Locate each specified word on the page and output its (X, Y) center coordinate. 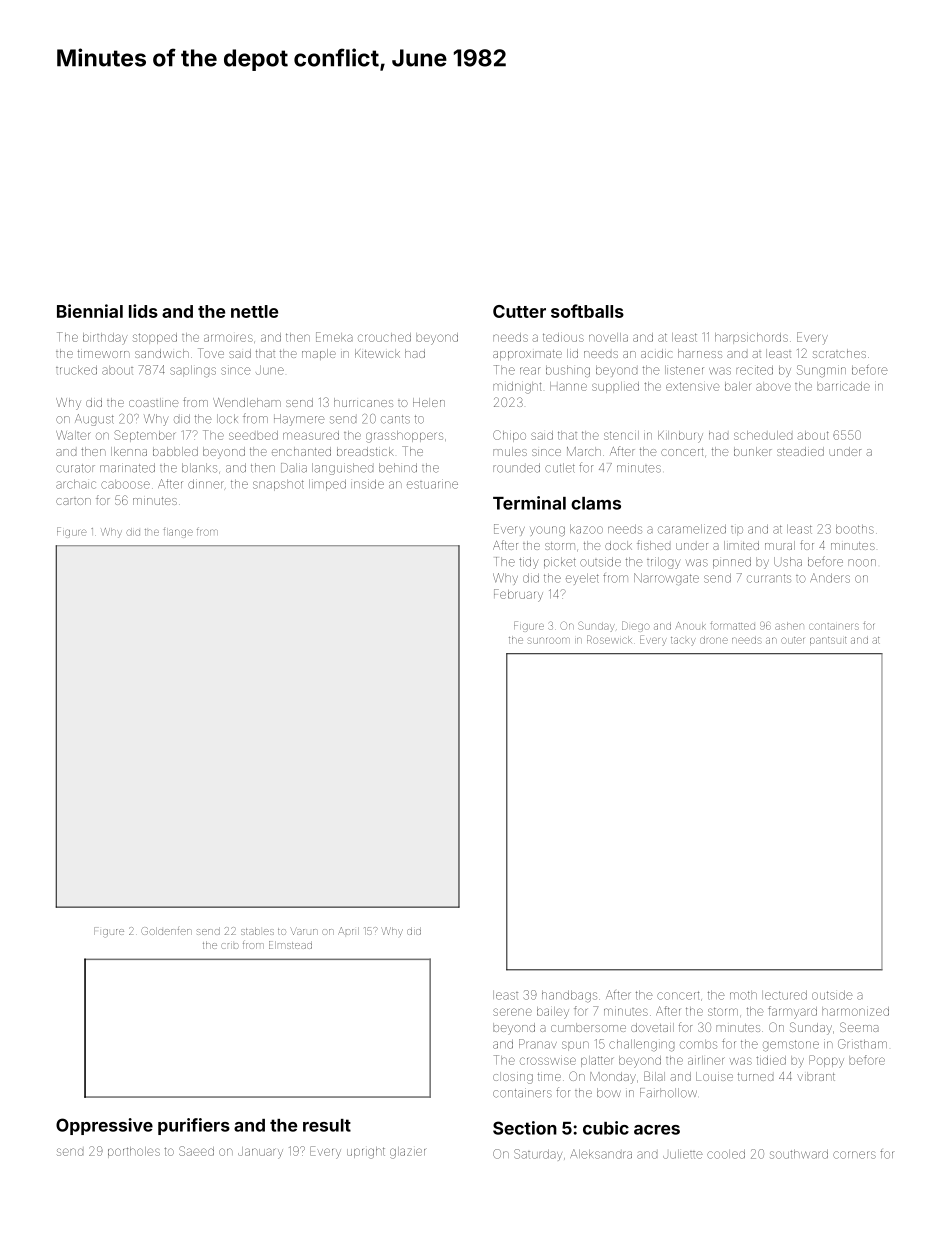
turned (755, 1077)
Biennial (90, 311)
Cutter (519, 311)
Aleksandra (601, 1154)
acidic (656, 353)
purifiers (194, 1126)
